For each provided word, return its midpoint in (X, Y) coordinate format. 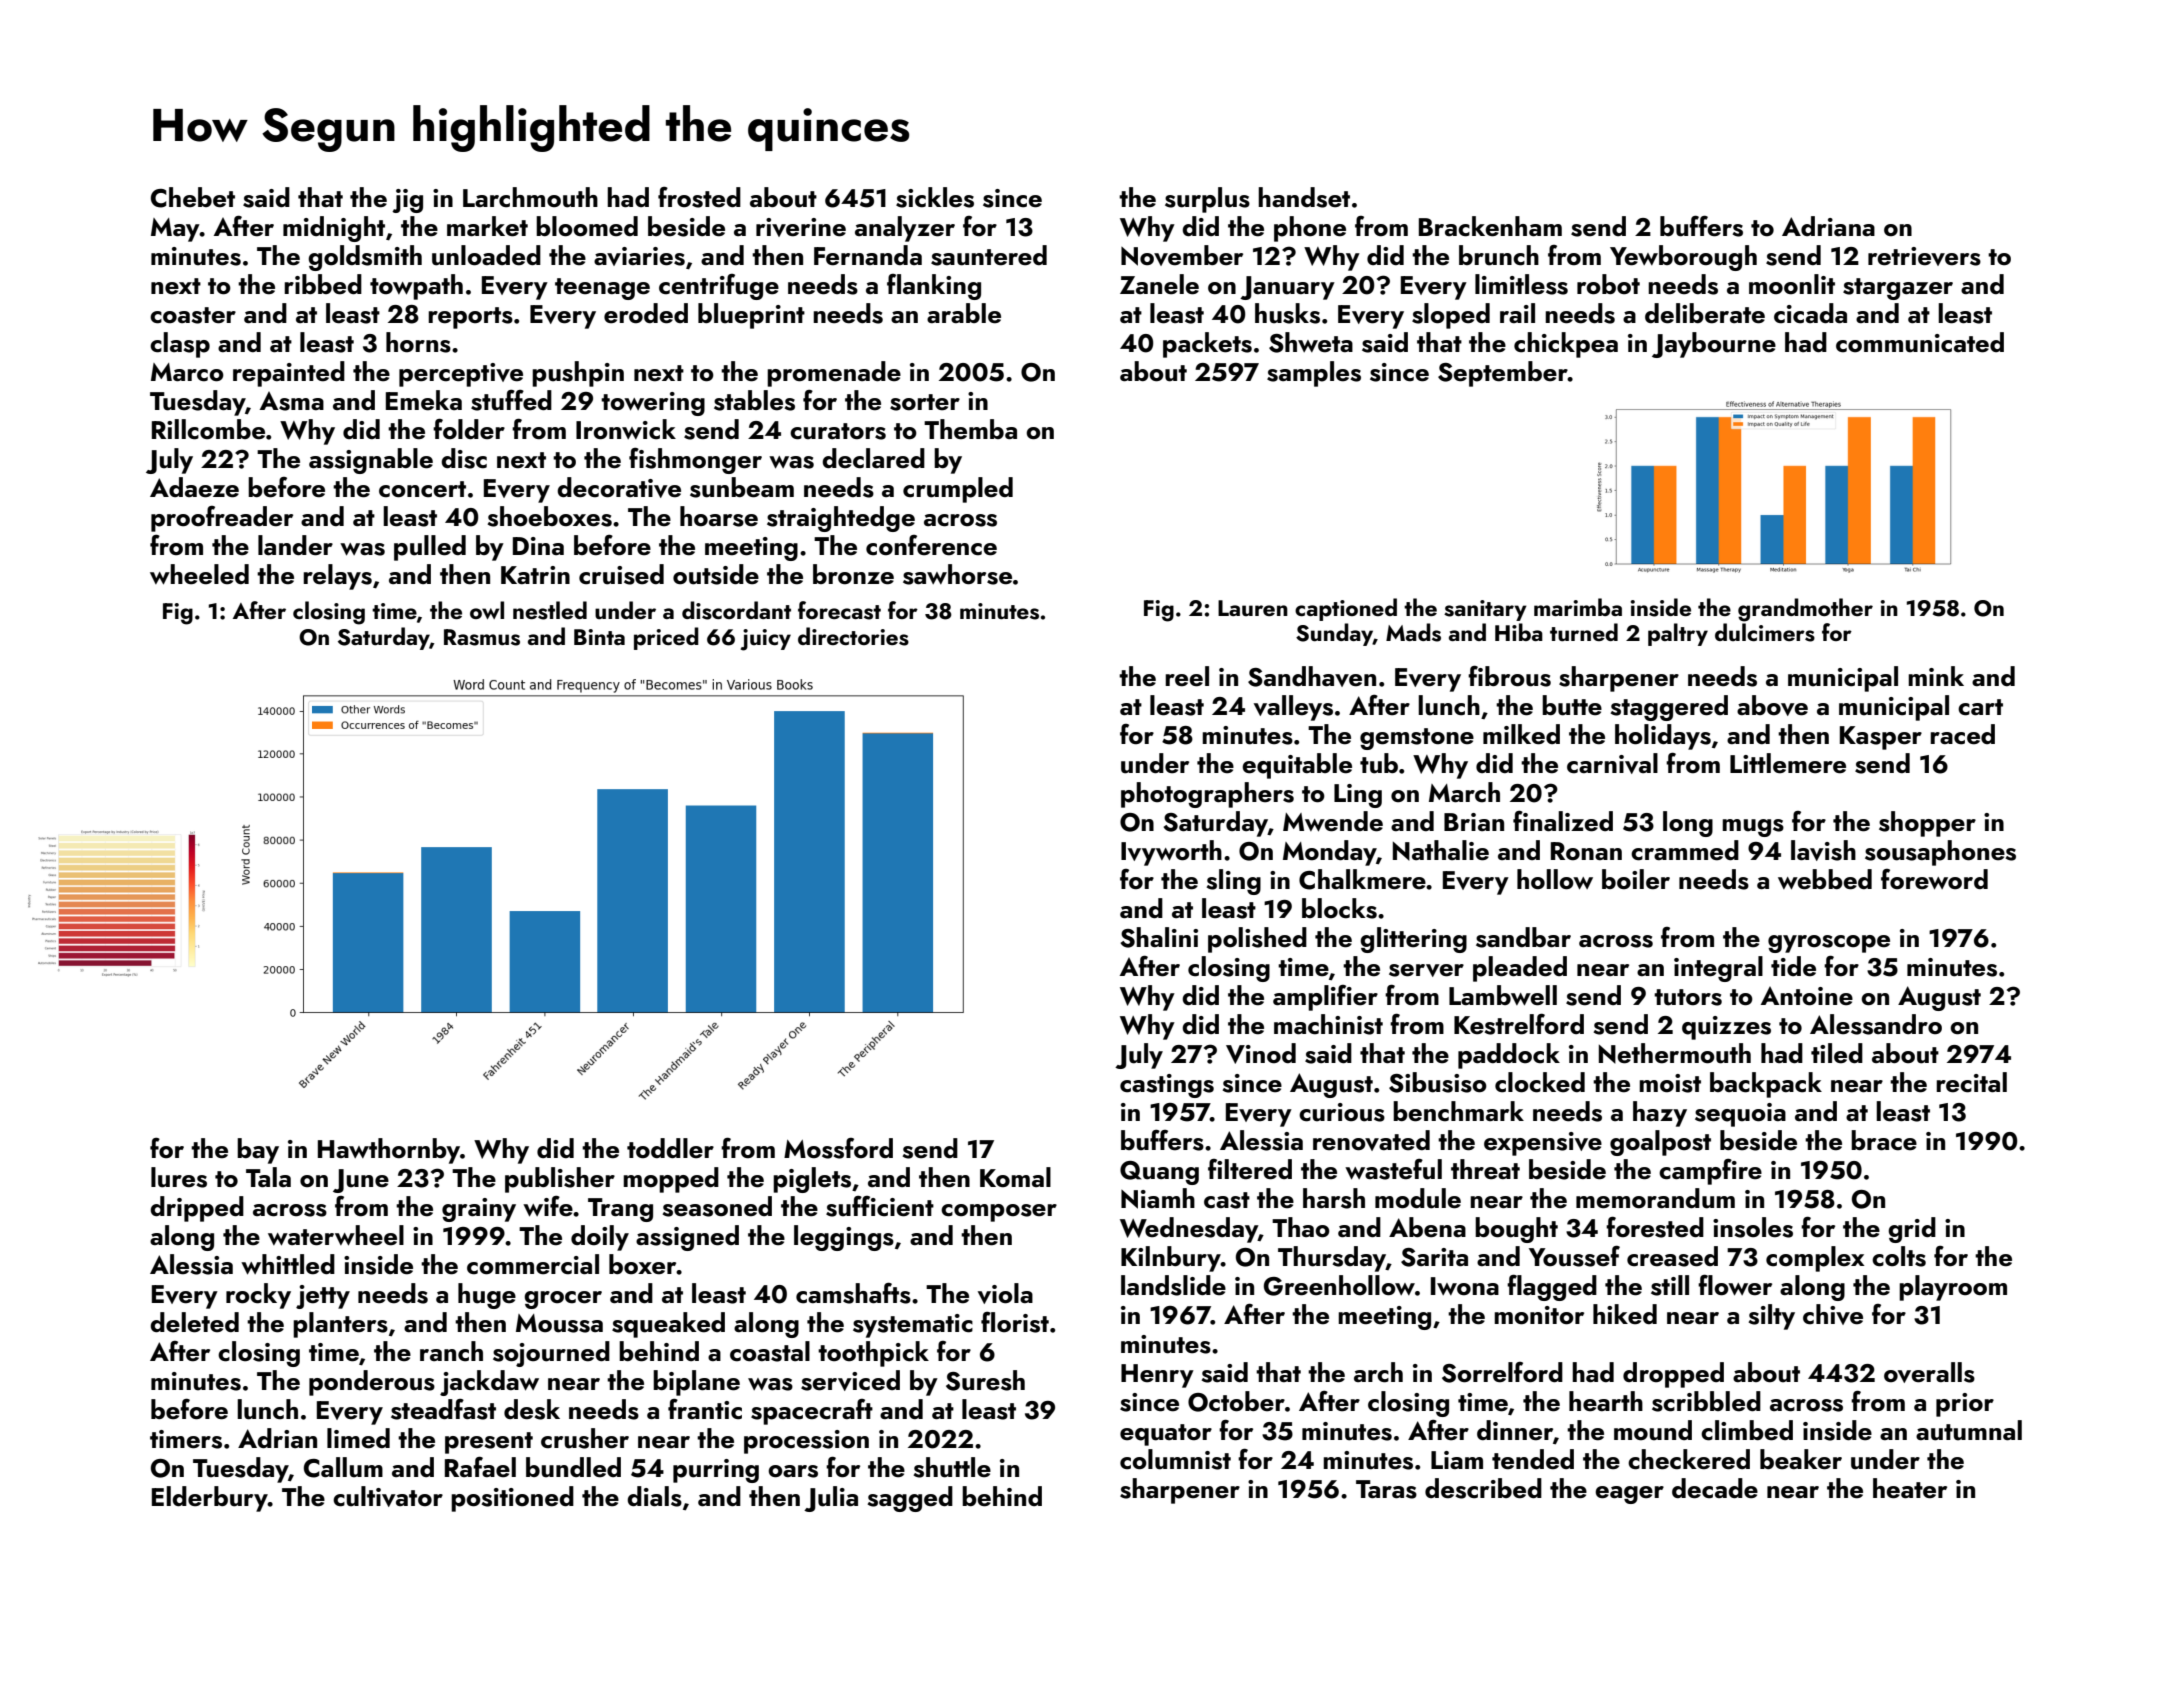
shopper (1927, 824)
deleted (194, 1322)
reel (1187, 676)
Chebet (193, 197)
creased (1672, 1256)
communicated (1920, 342)
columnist (1175, 1459)
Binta (599, 637)
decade (1715, 1488)
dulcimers (1765, 632)
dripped (197, 1209)
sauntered (989, 255)
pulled (430, 548)
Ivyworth (1171, 853)
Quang (1159, 1173)
